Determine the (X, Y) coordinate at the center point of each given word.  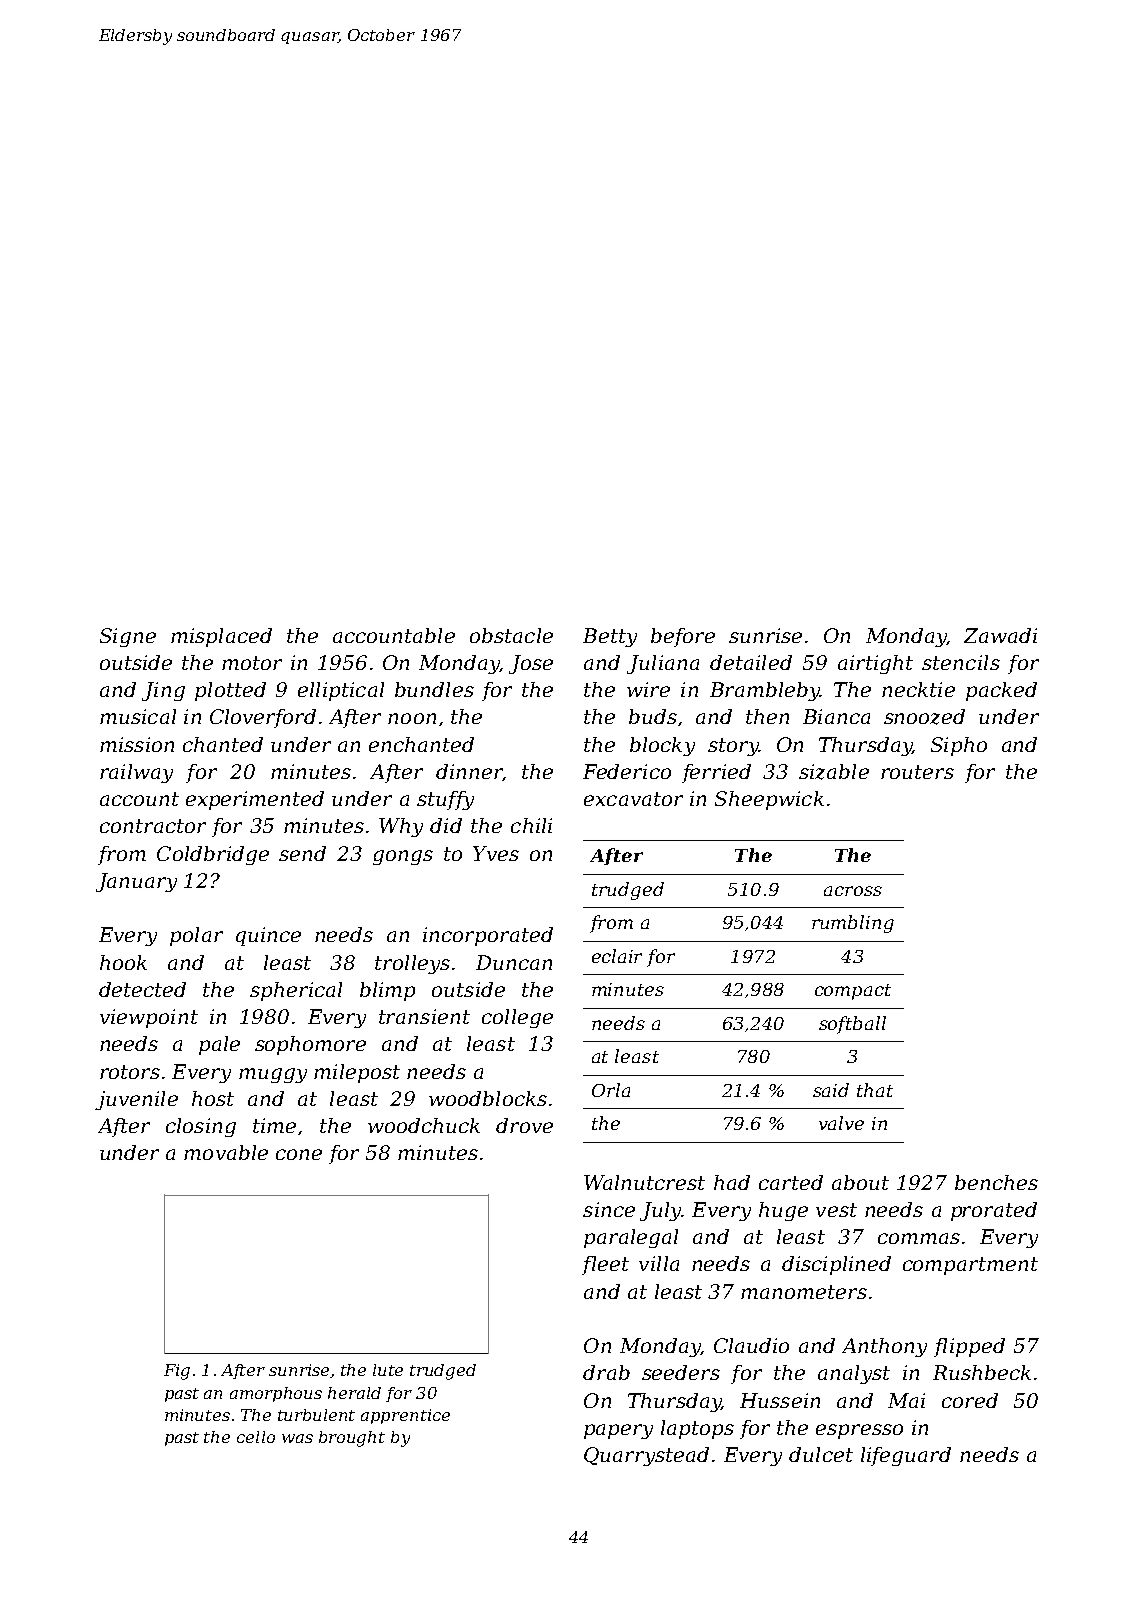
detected (142, 989)
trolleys (412, 964)
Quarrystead (646, 1456)
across (853, 891)
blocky (662, 746)
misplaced (221, 637)
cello (256, 1437)
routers (917, 772)
